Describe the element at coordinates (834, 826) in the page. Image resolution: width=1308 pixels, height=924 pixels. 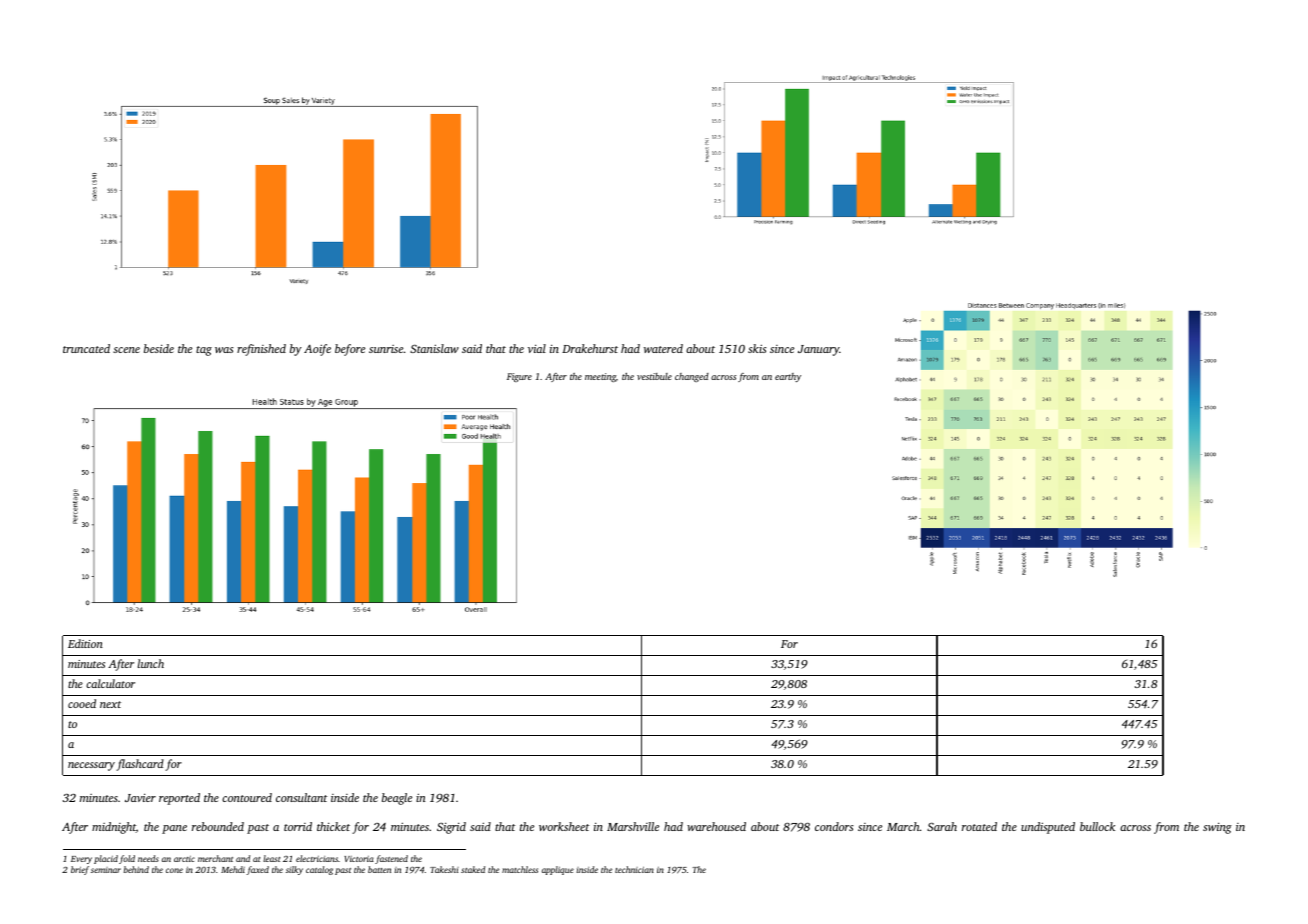
I see `condors` at that location.
